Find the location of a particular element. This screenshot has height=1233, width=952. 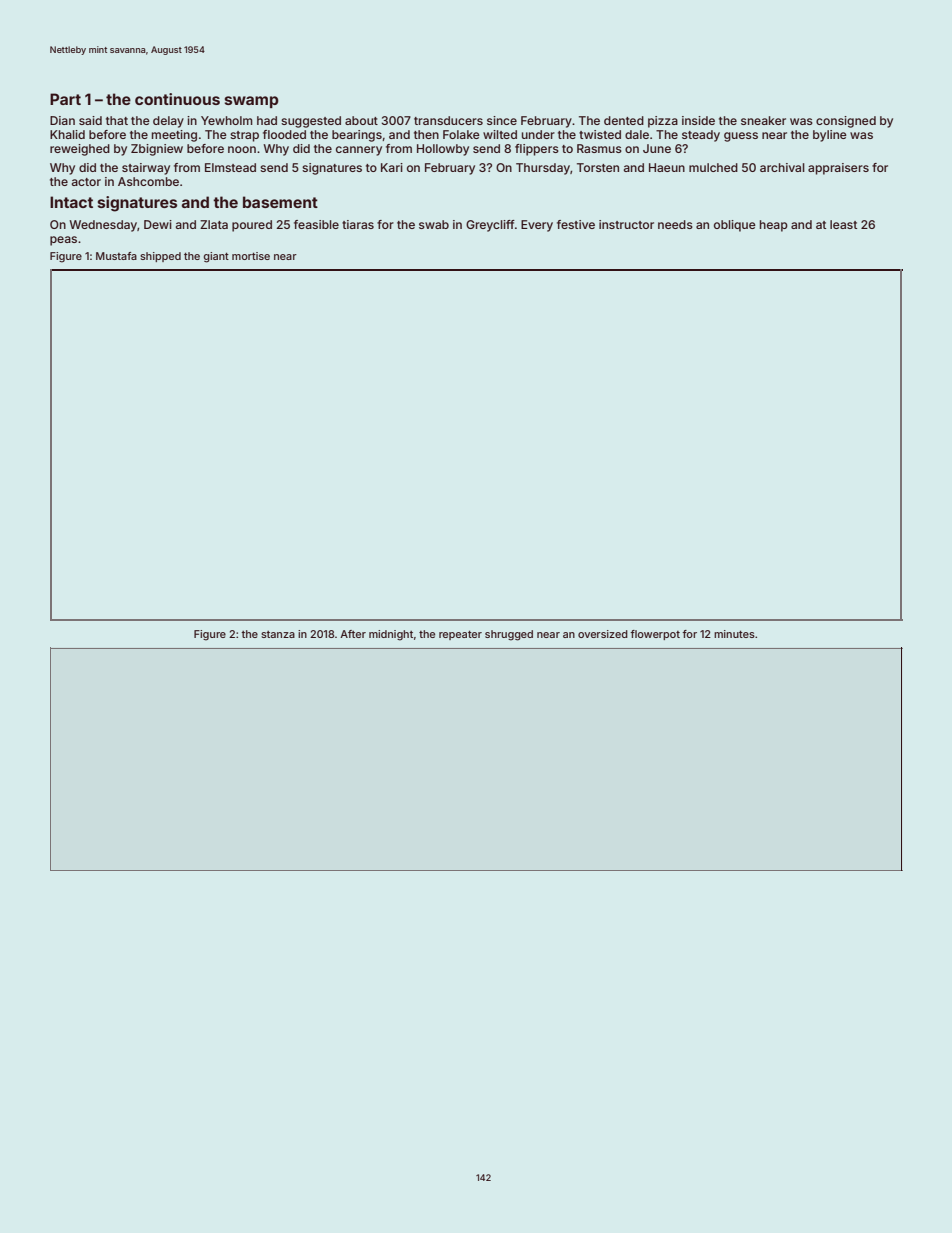

Every is located at coordinates (537, 226).
